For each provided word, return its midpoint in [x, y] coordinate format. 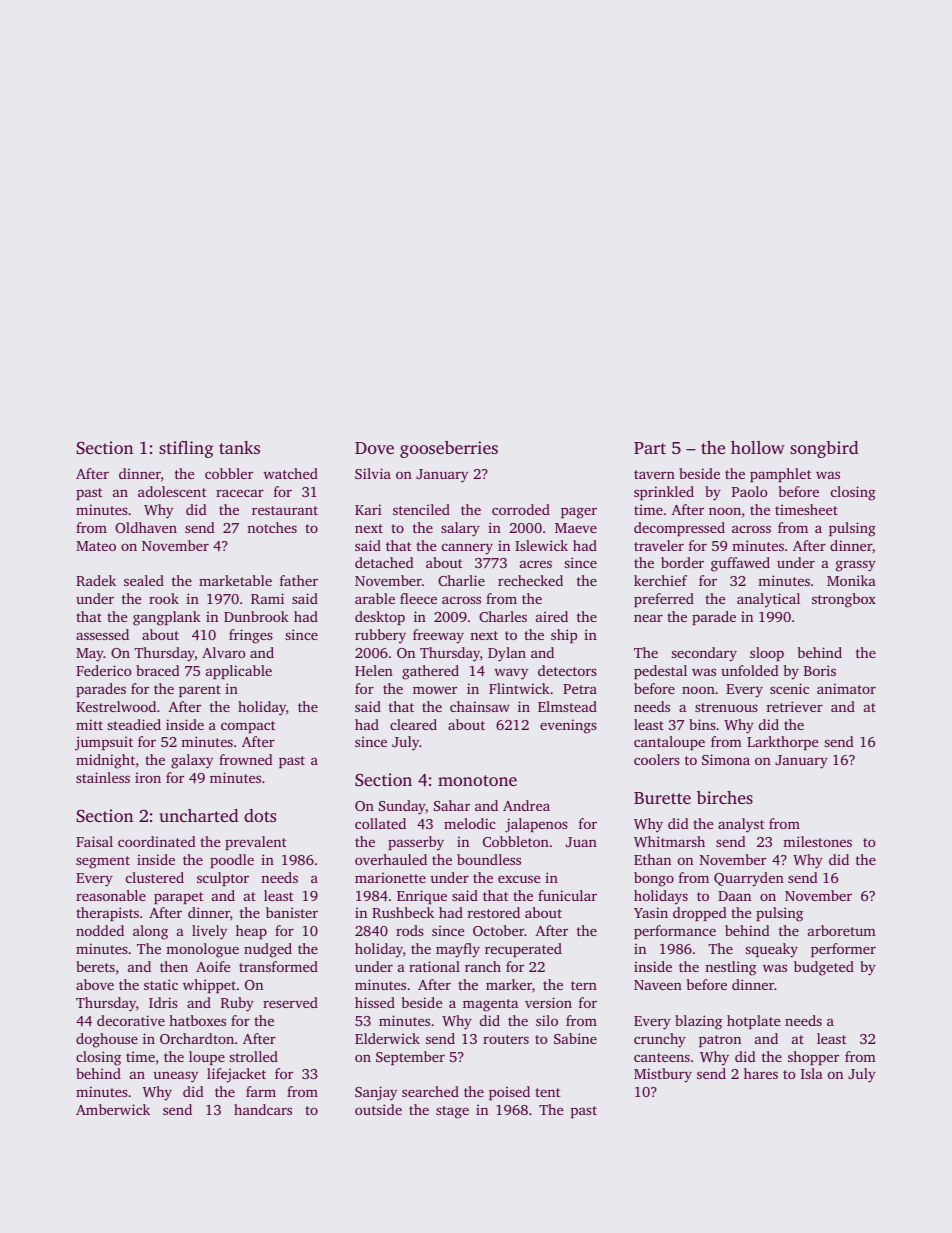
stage [452, 1112]
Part [650, 448]
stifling [186, 449]
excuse [519, 879]
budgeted [824, 968]
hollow [758, 447]
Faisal [94, 841]
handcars [263, 1109]
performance [675, 932]
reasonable [111, 895]
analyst [741, 825]
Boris [820, 670]
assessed [102, 634]
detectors [567, 670]
